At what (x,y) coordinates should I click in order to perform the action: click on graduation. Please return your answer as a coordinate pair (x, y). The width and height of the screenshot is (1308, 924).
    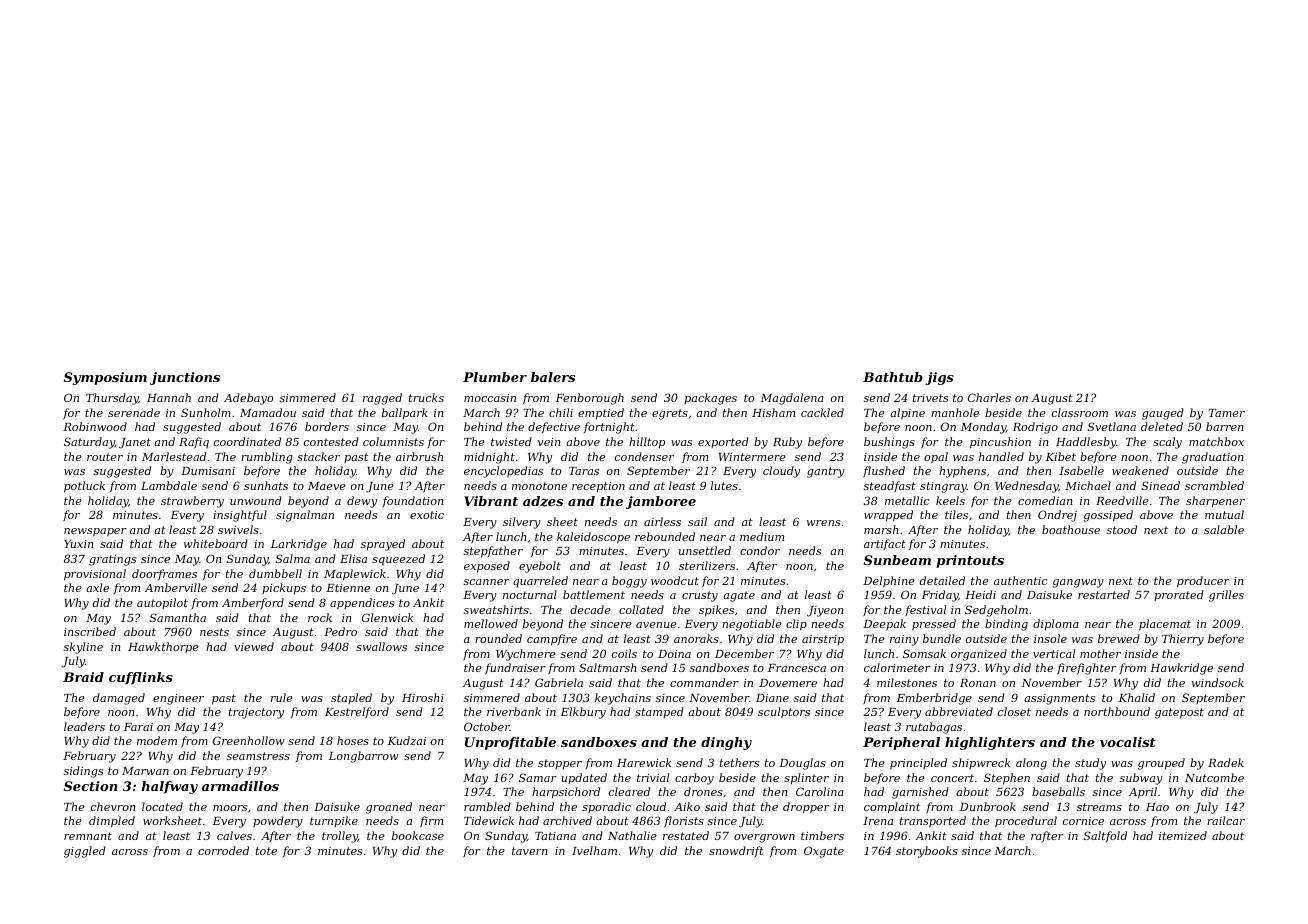
    Looking at the image, I should click on (1212, 458).
